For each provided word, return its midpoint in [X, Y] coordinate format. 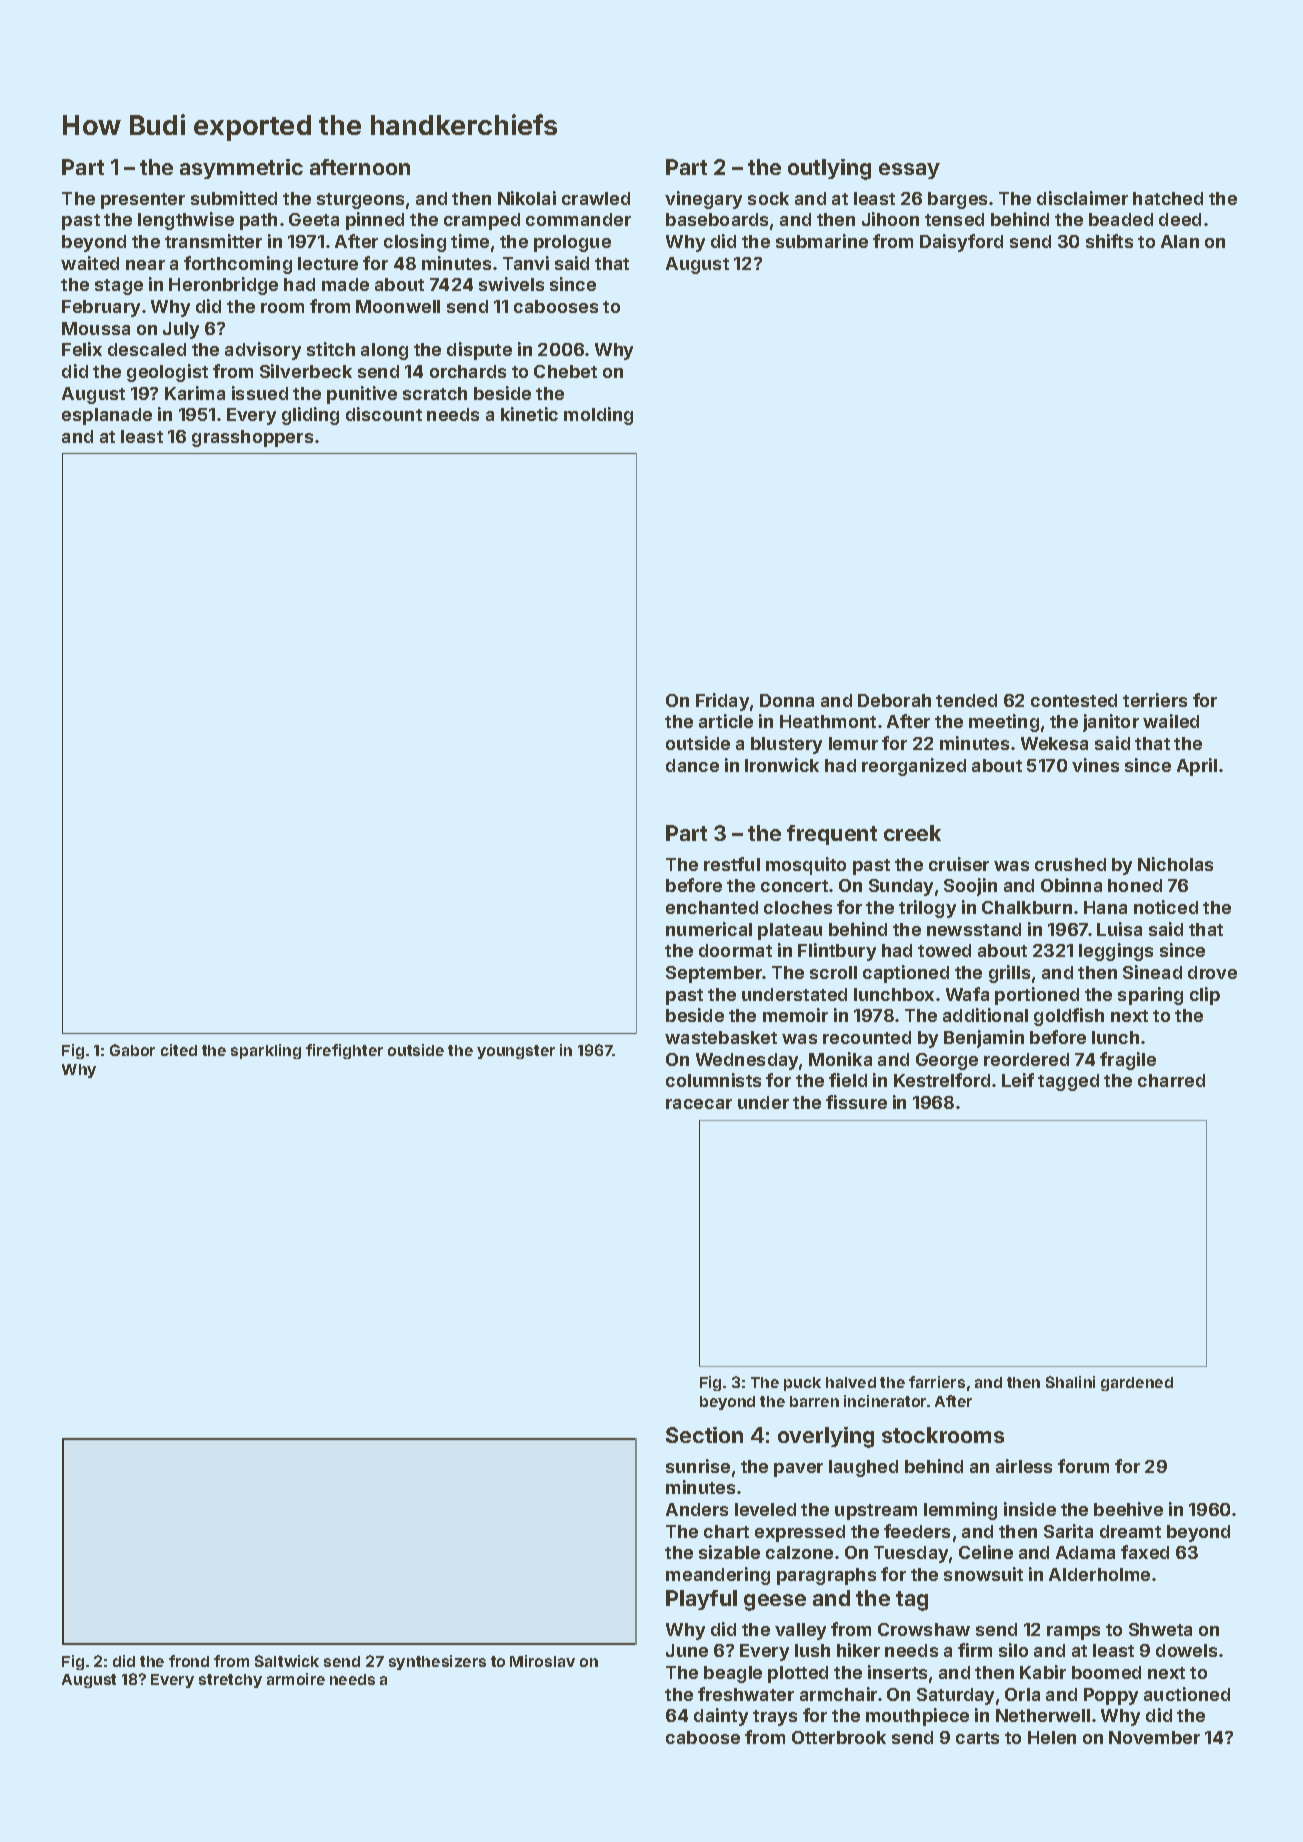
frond [189, 1661]
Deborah [894, 700]
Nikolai [527, 198]
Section [704, 1435]
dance [692, 765]
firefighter [344, 1051]
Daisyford [961, 243]
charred [1171, 1080]
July [181, 330]
